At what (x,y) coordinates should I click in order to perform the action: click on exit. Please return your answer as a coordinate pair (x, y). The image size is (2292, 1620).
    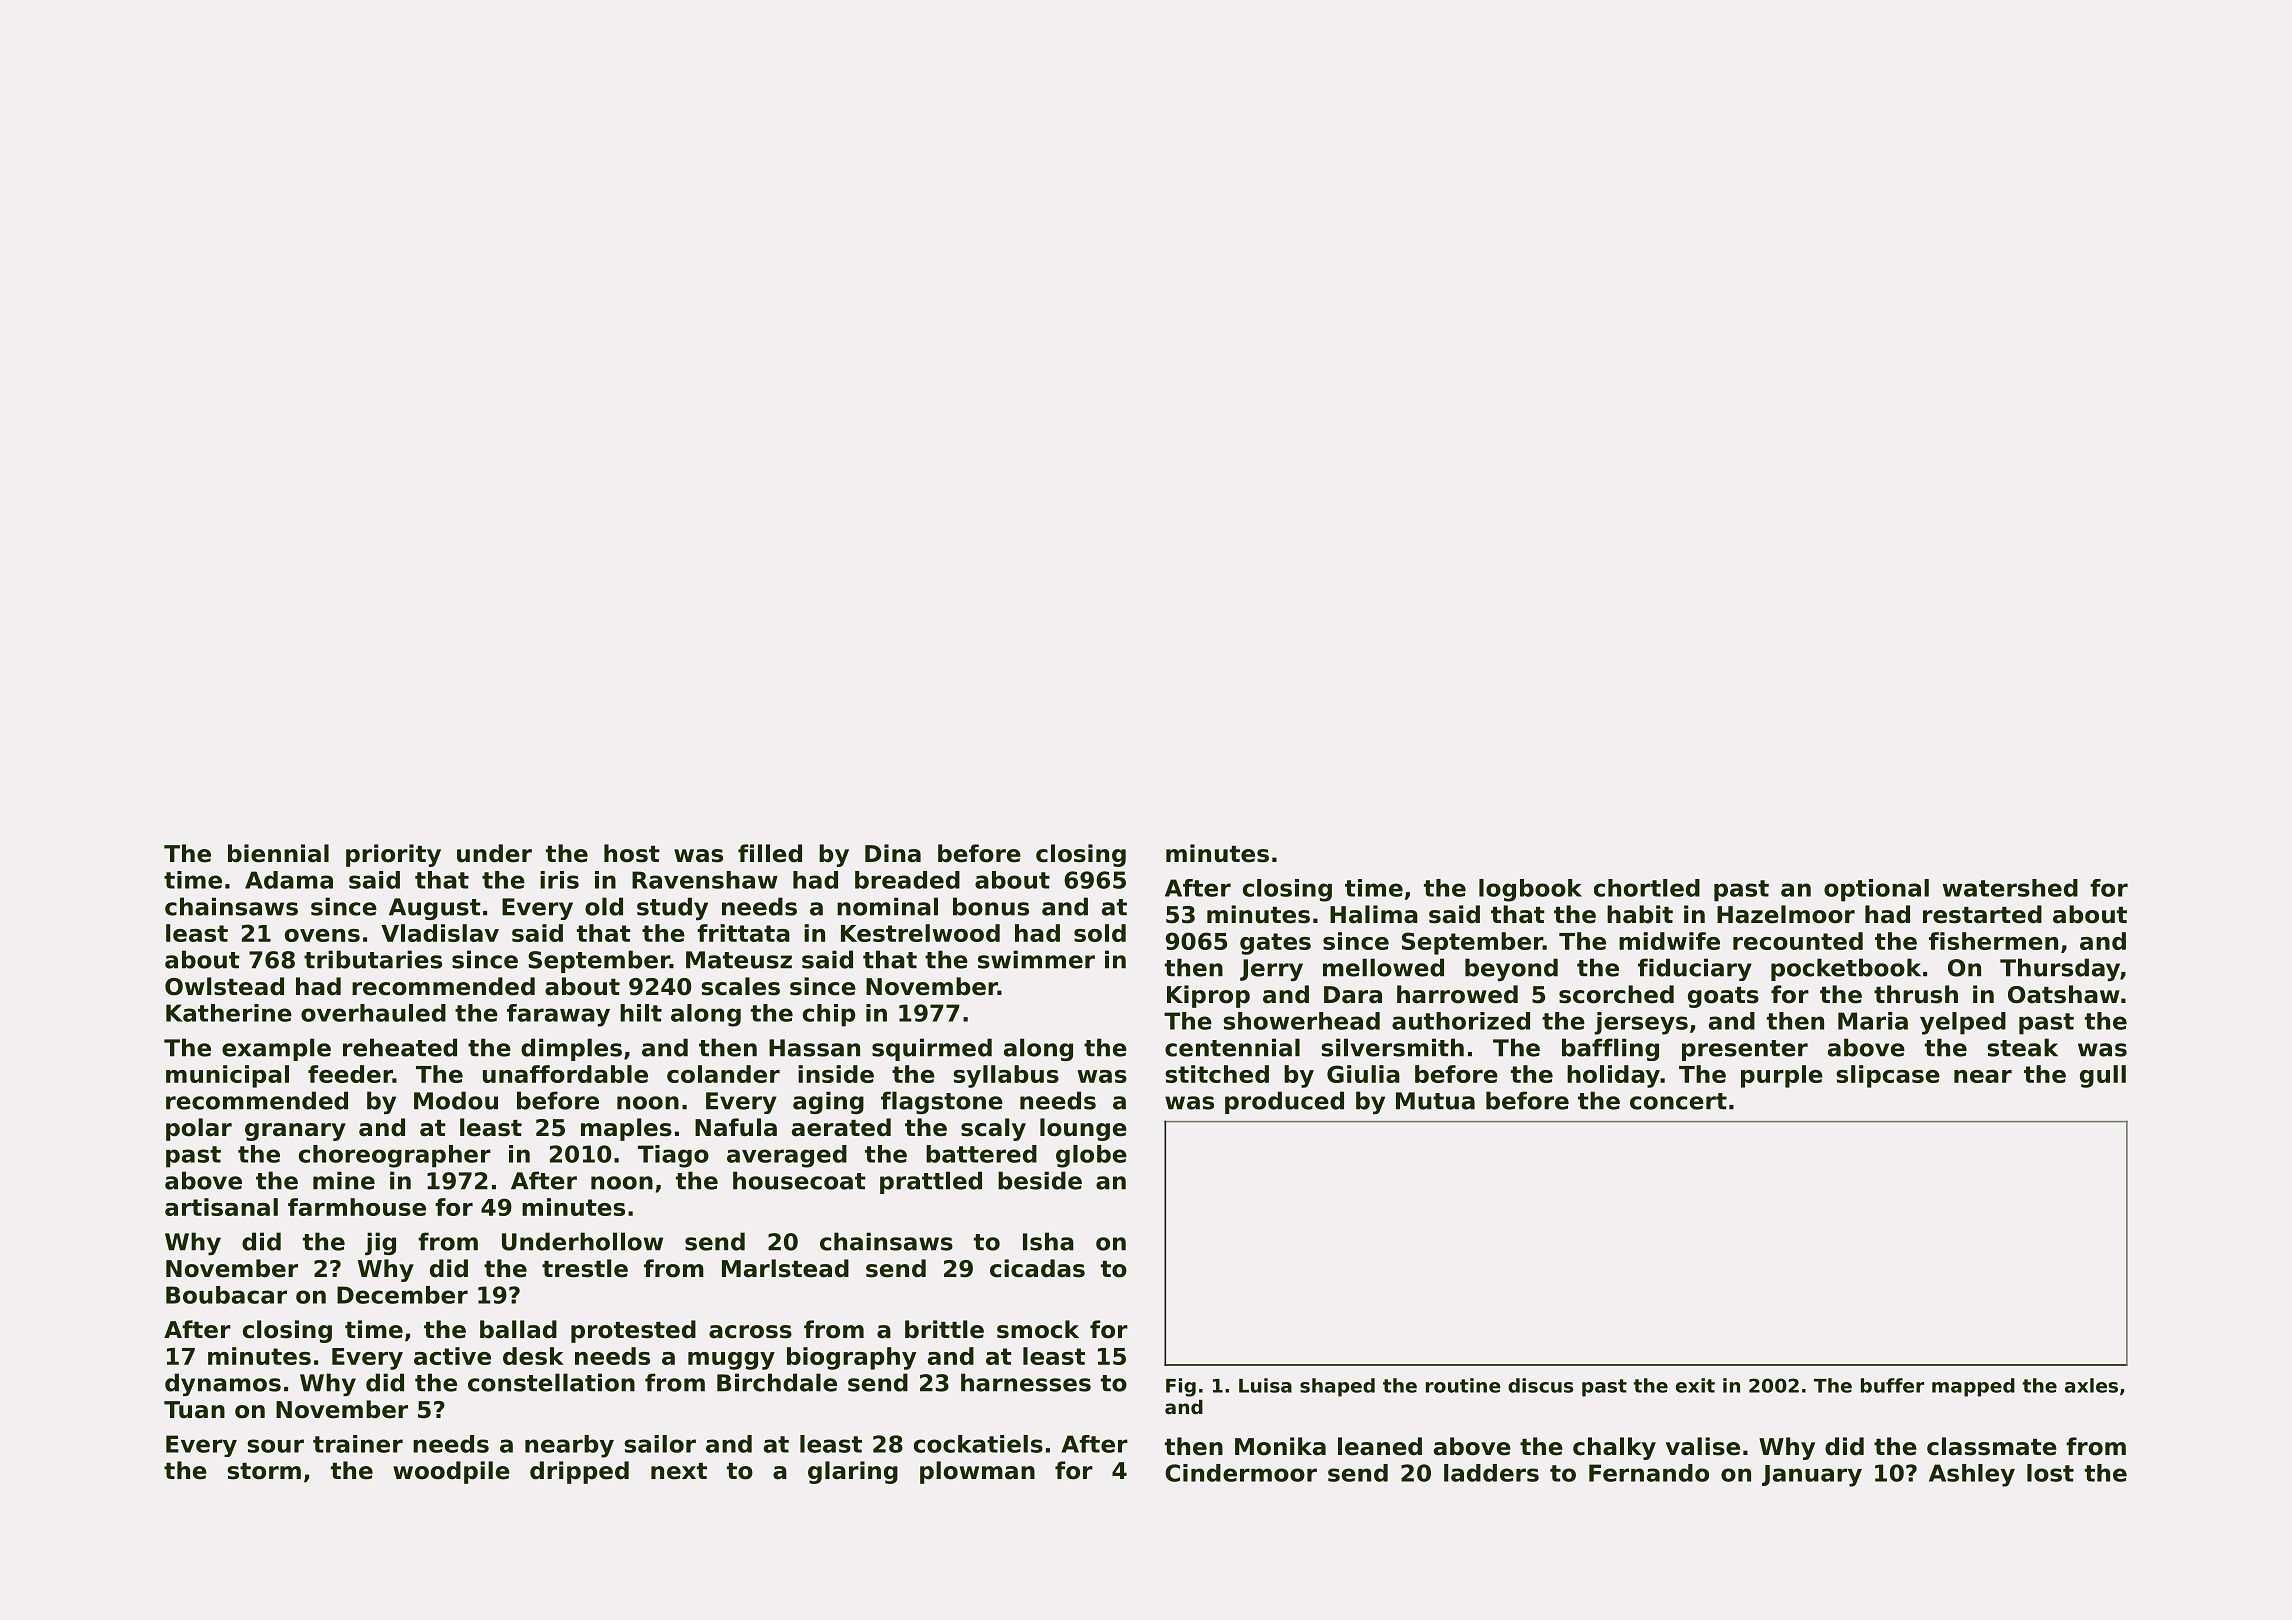
    Looking at the image, I should click on (1695, 1385).
